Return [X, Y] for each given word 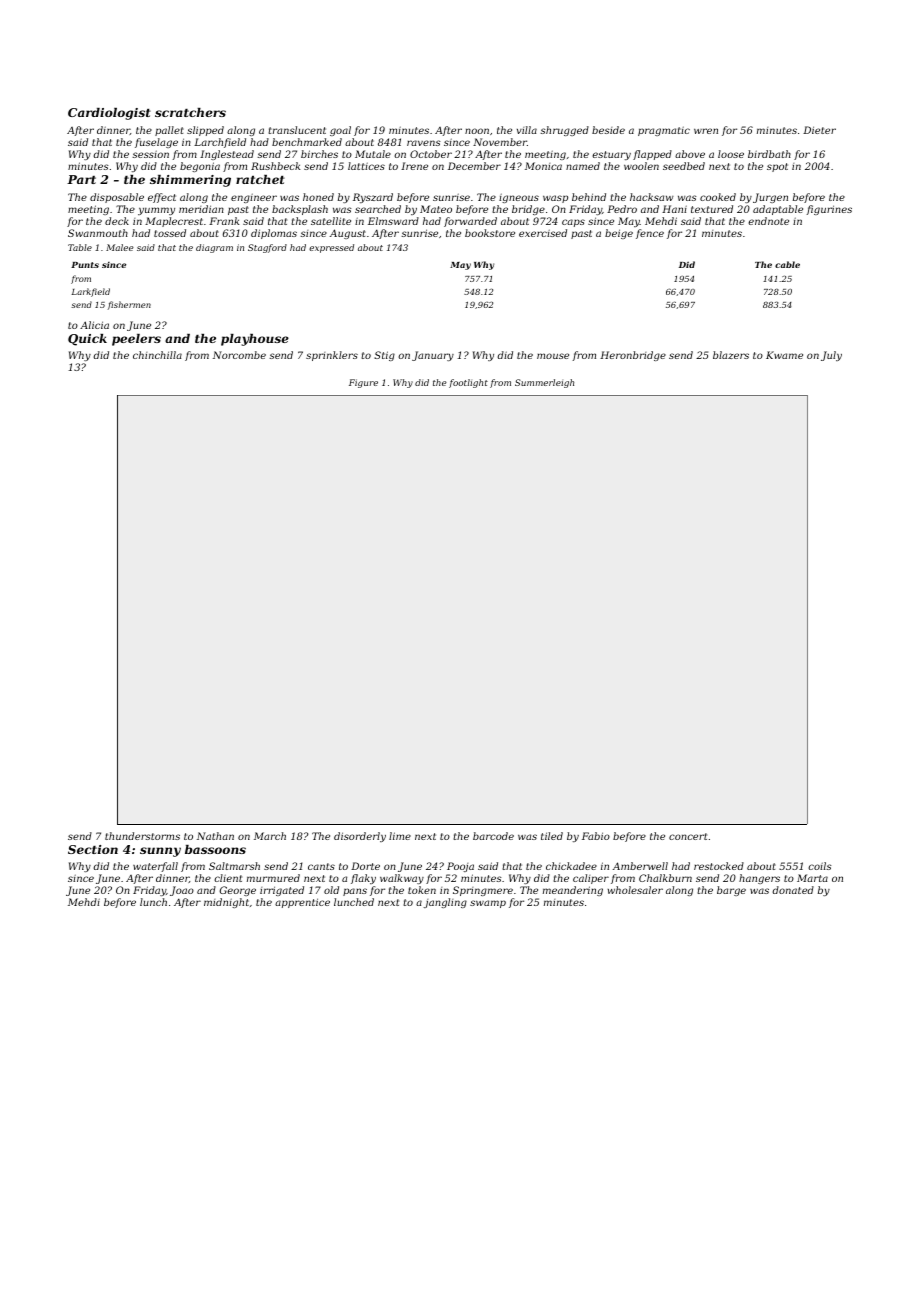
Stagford [267, 248]
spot [777, 167]
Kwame [784, 355]
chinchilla [157, 355]
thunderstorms [142, 836]
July [831, 356]
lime [400, 836]
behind [589, 197]
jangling [445, 903]
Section [93, 849]
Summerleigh [544, 383]
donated [793, 890]
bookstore [490, 233]
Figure [363, 383]
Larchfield [220, 143]
